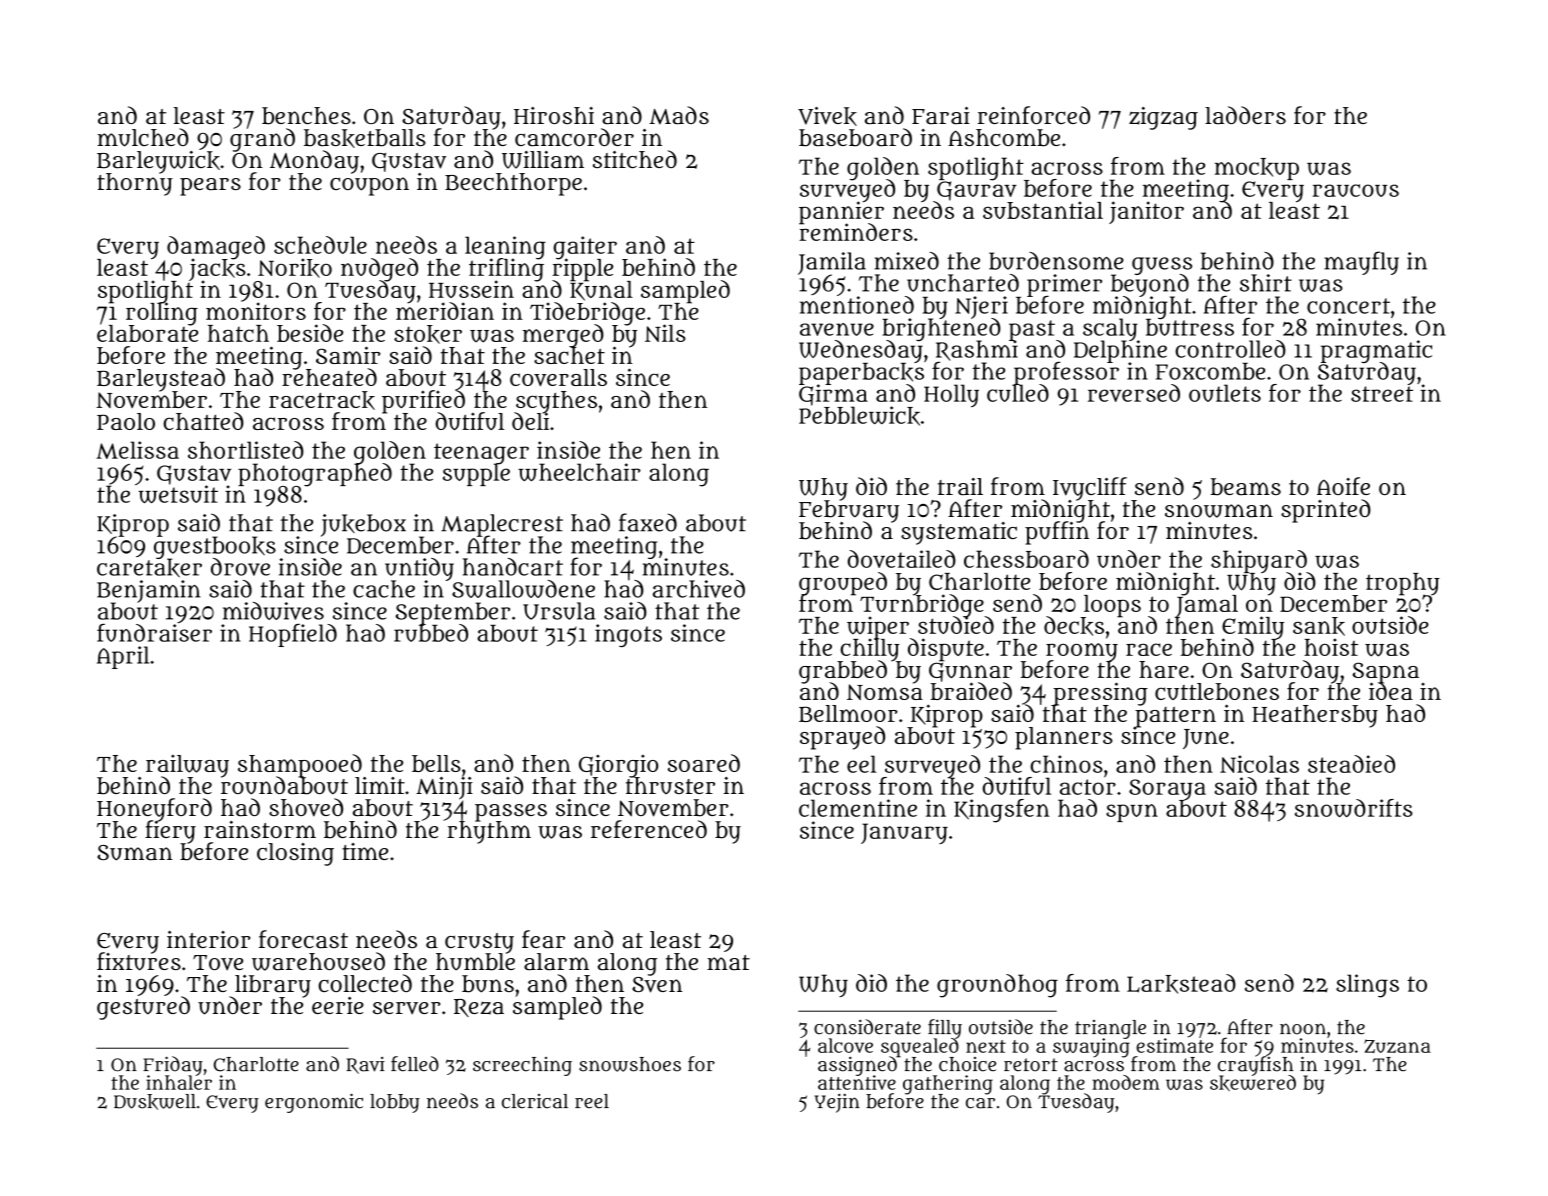 This screenshot has height=1196, width=1548. I want to click on faxed, so click(648, 522).
